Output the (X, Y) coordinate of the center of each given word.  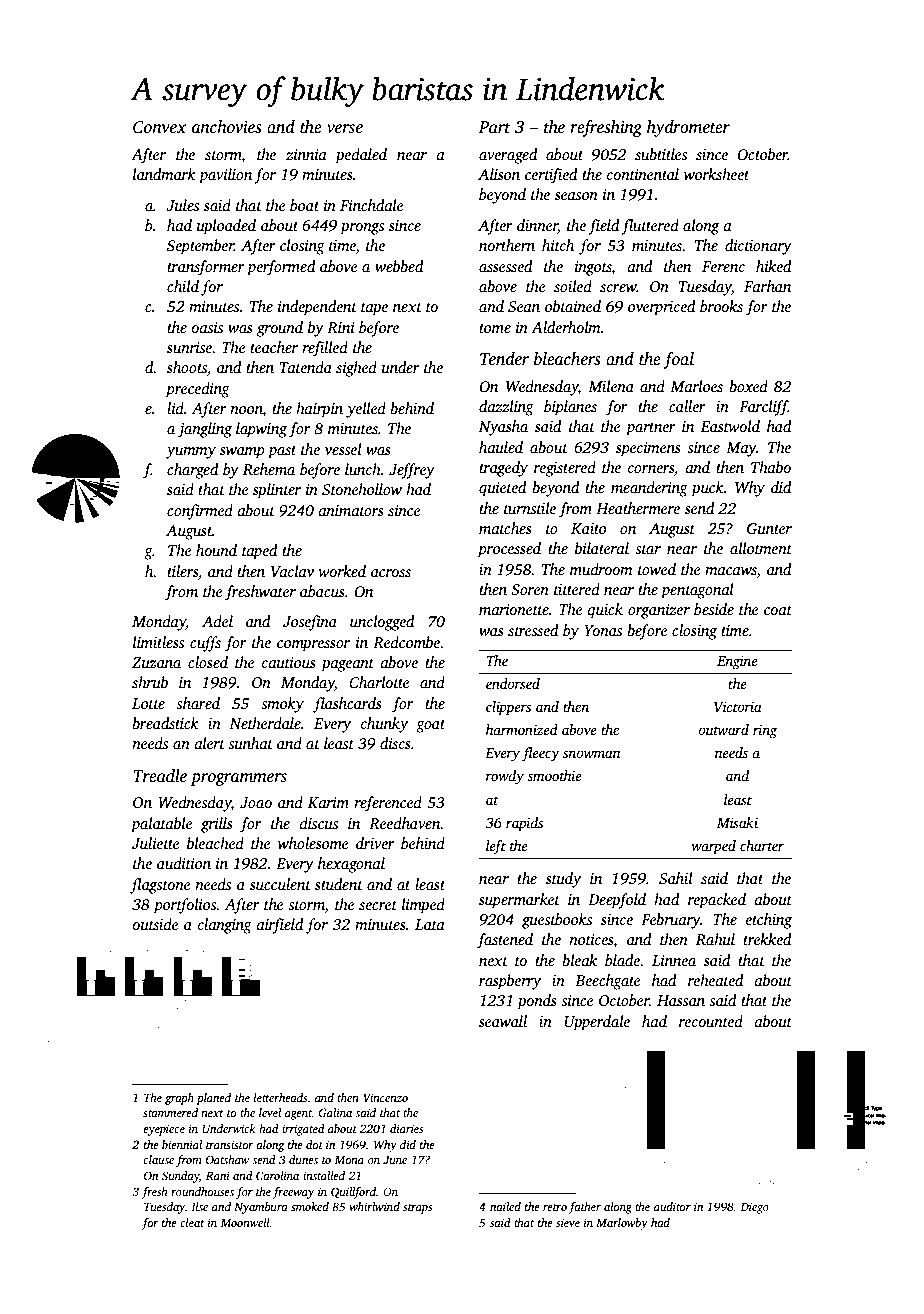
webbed (399, 266)
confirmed (200, 512)
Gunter (769, 529)
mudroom (601, 569)
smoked (310, 1206)
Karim (328, 802)
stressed (533, 630)
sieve (568, 1222)
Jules (182, 205)
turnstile (530, 508)
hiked (773, 266)
